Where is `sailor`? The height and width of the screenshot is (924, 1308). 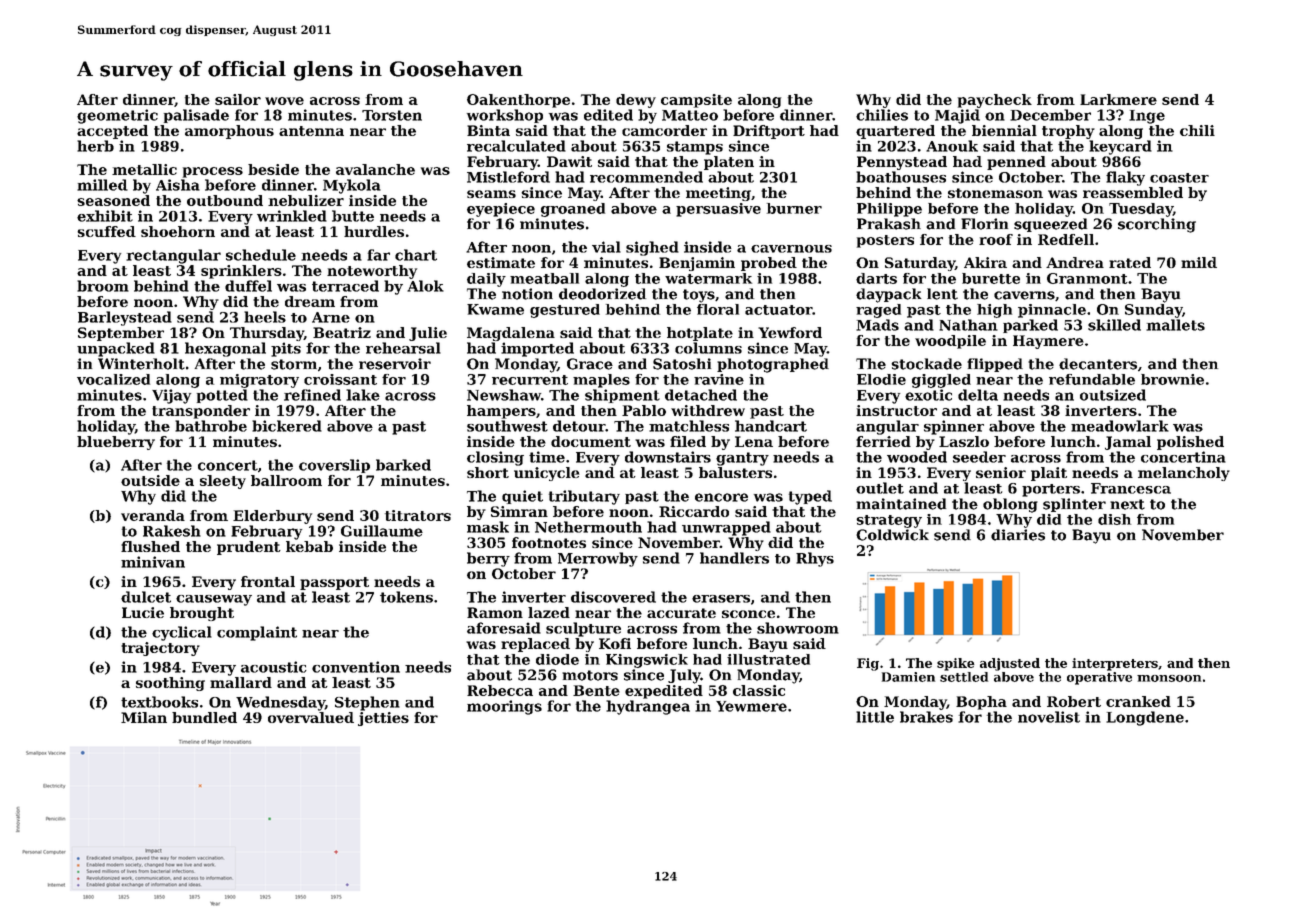
sailor is located at coordinates (238, 99).
